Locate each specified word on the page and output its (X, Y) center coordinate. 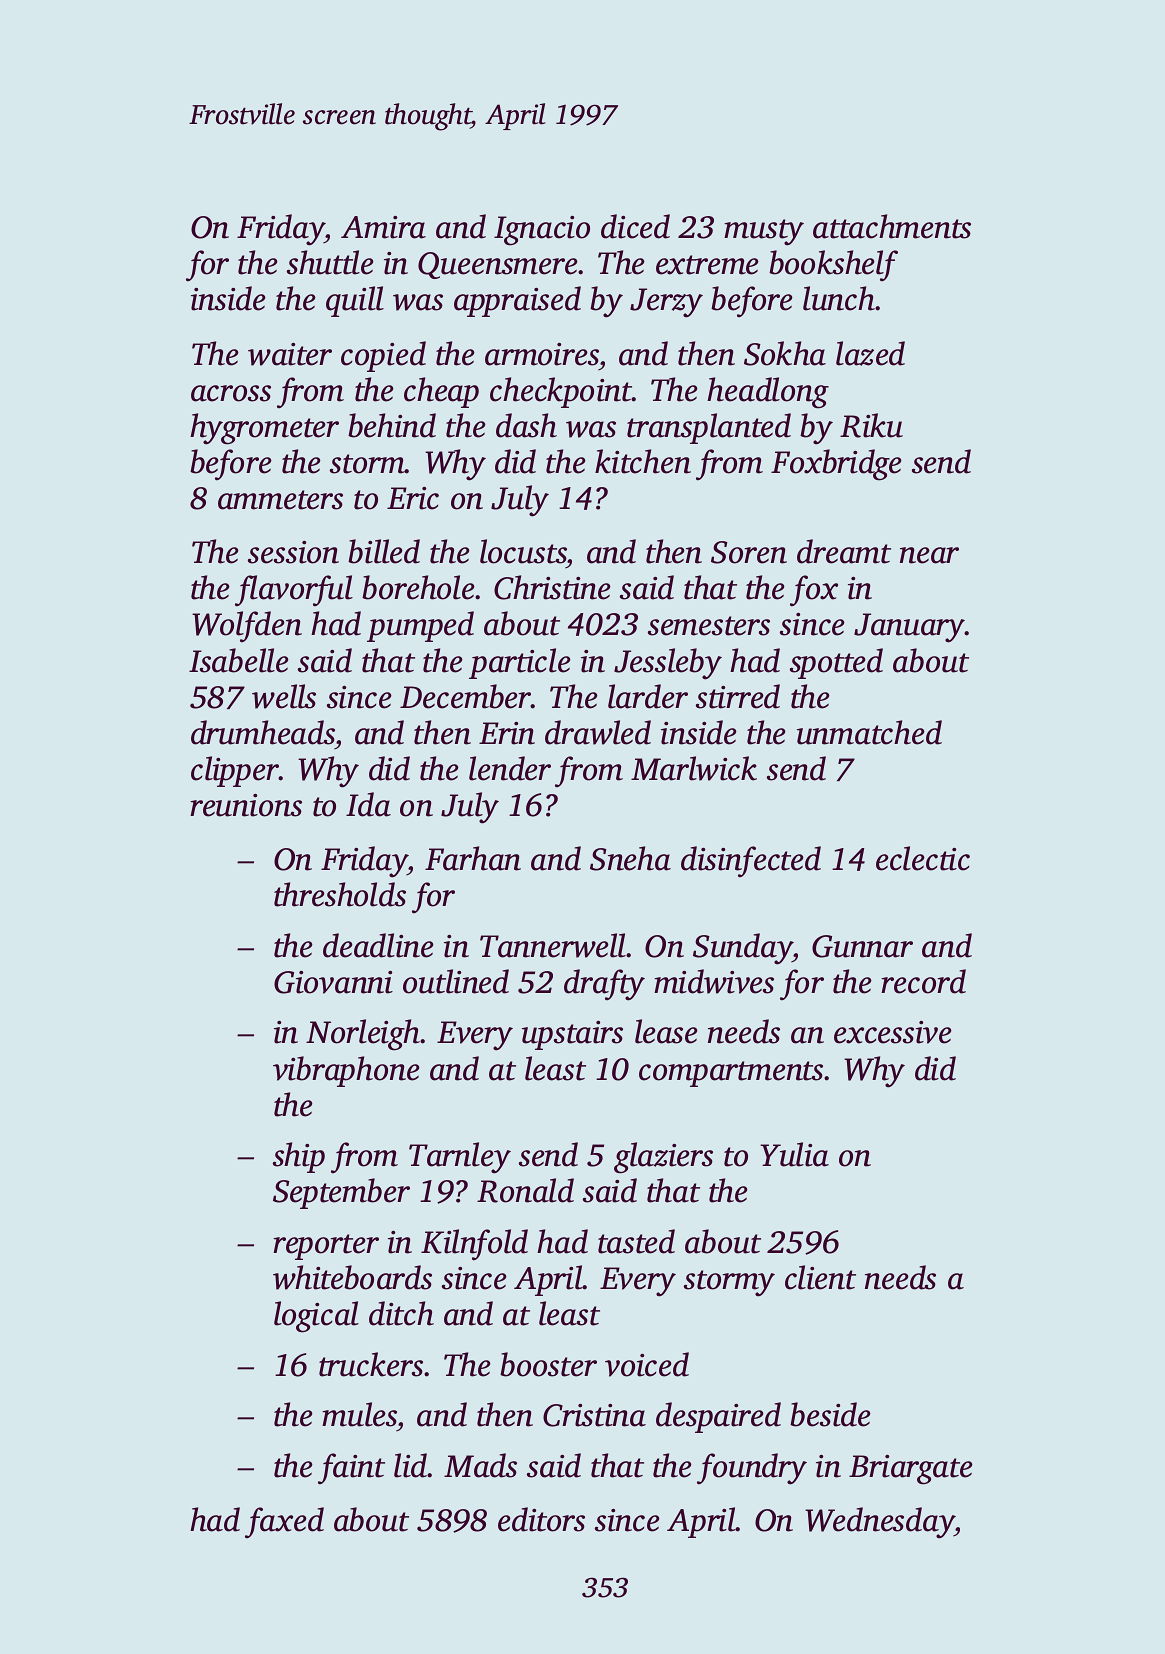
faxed (284, 1523)
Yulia (794, 1154)
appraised (517, 301)
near (929, 555)
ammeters (280, 500)
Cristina (594, 1415)
